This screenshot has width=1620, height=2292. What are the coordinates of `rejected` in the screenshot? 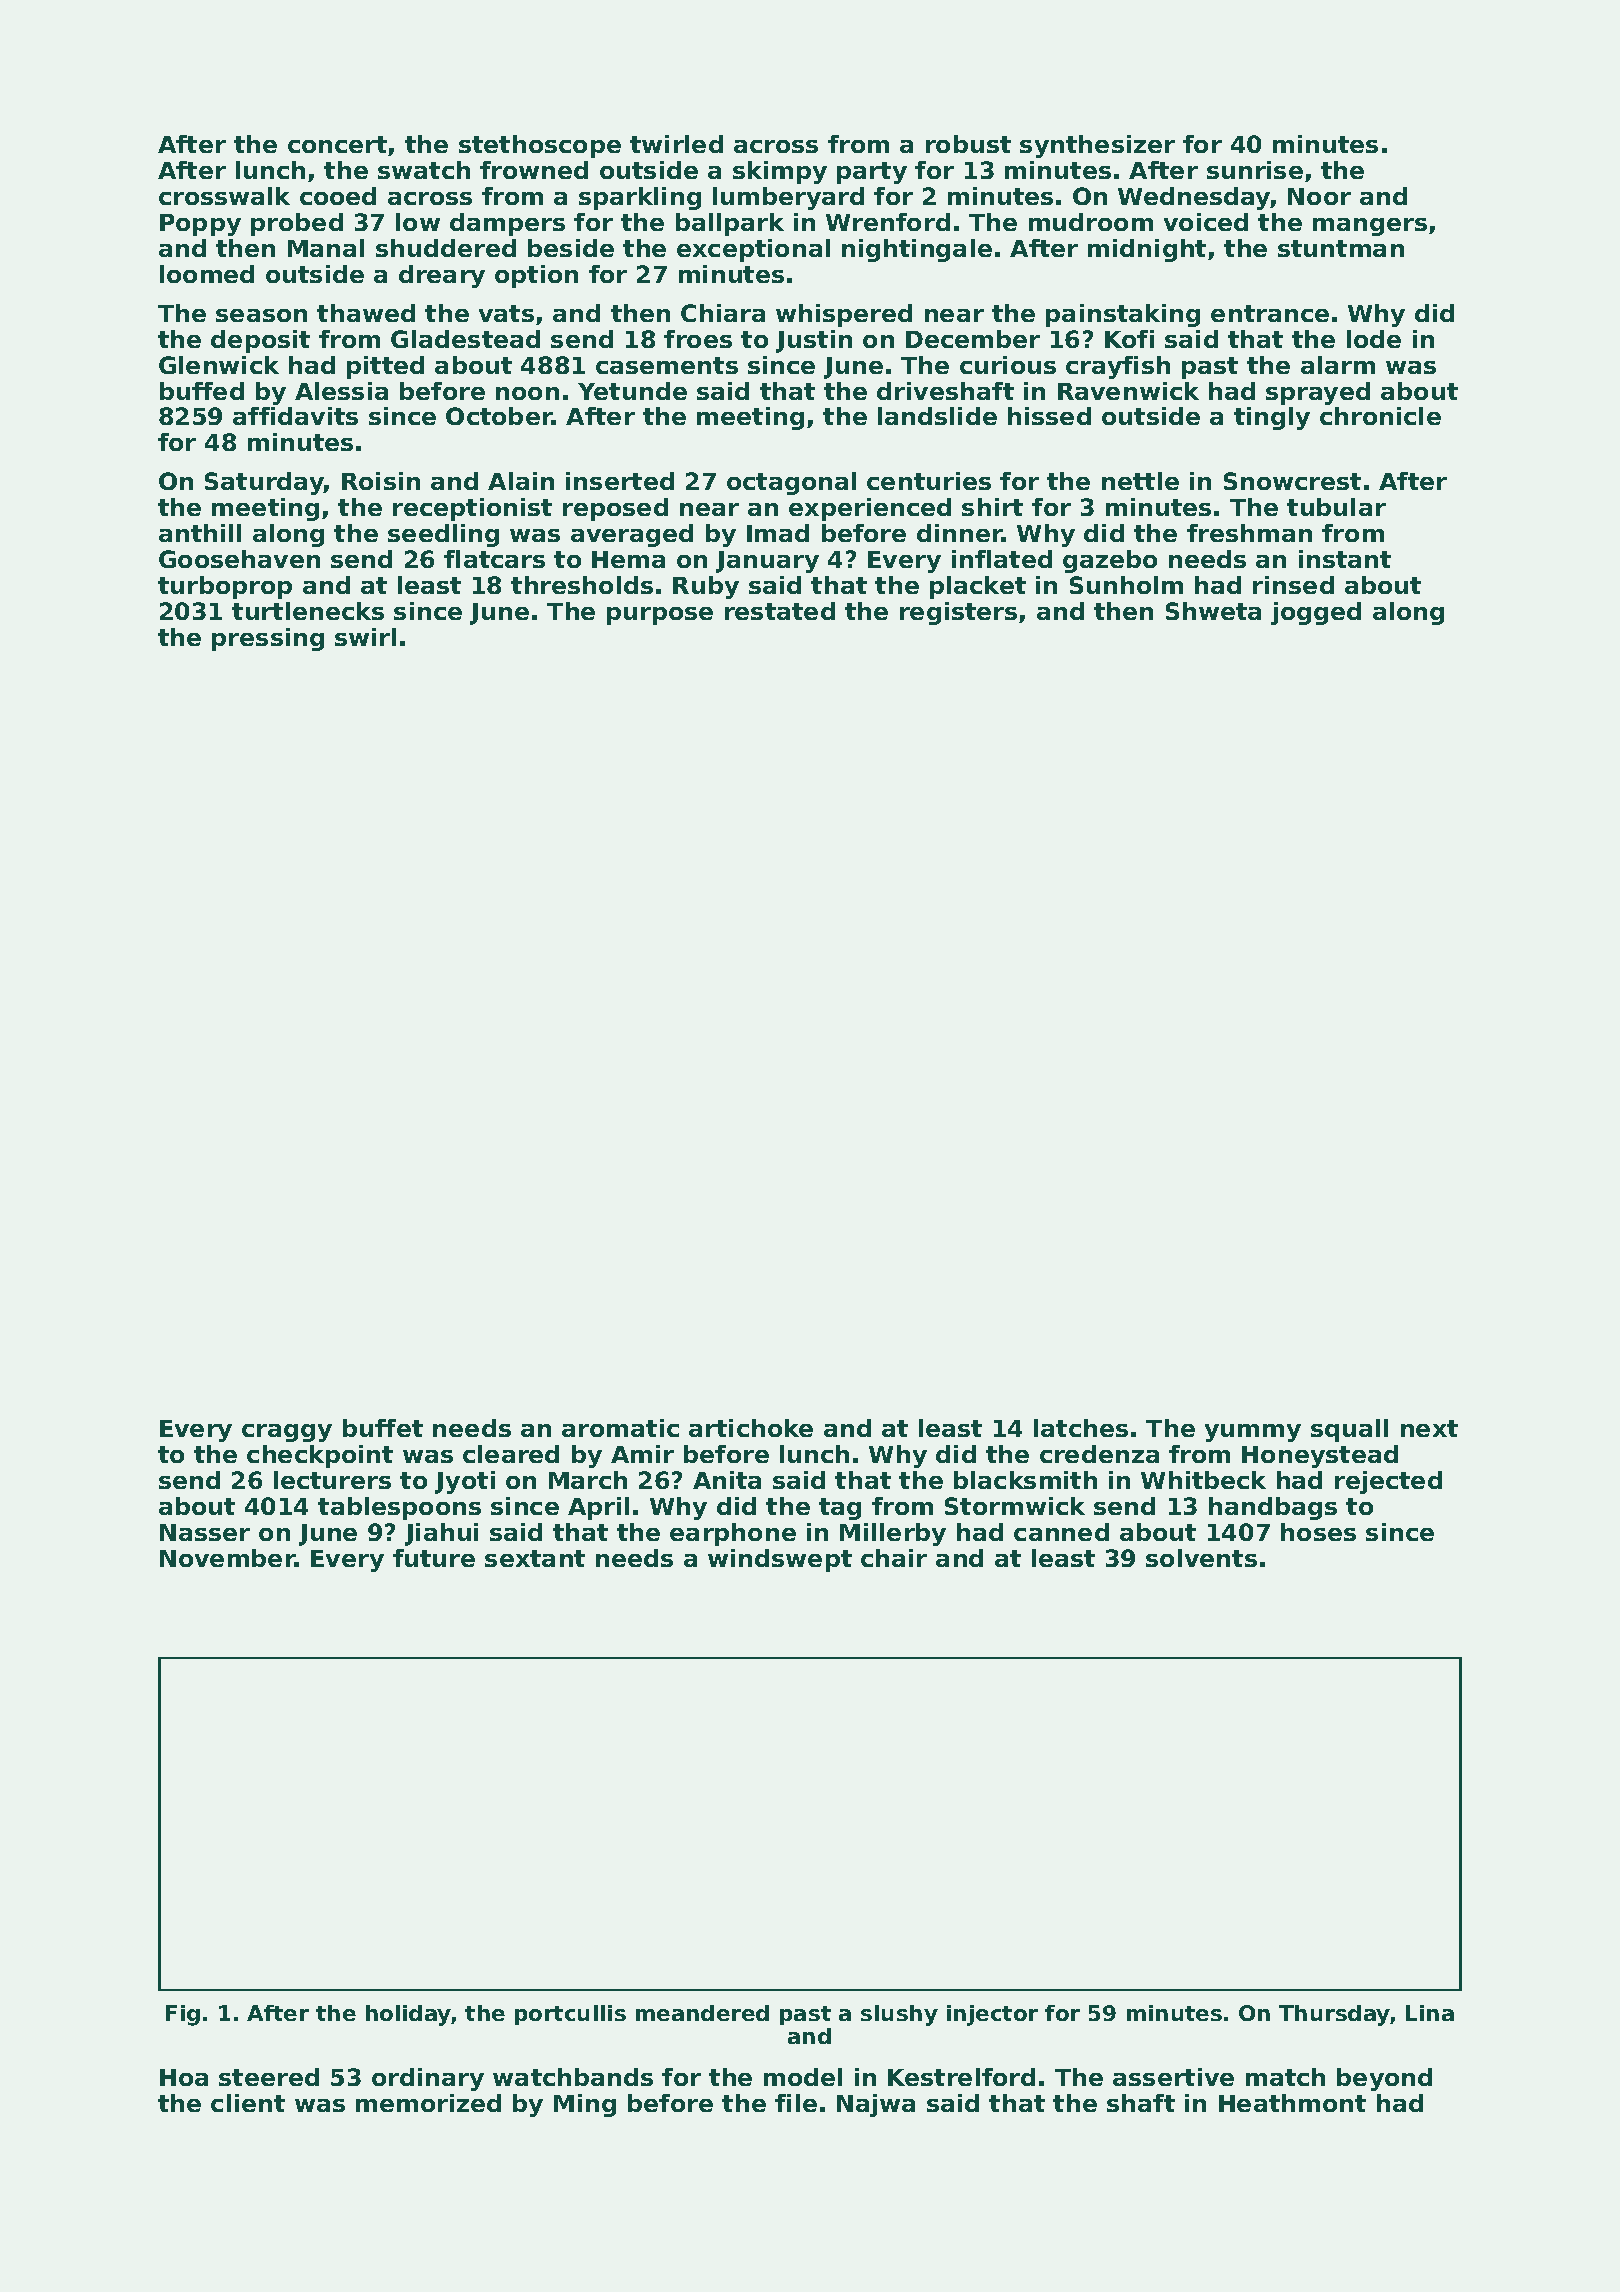 It's located at (1388, 1482).
